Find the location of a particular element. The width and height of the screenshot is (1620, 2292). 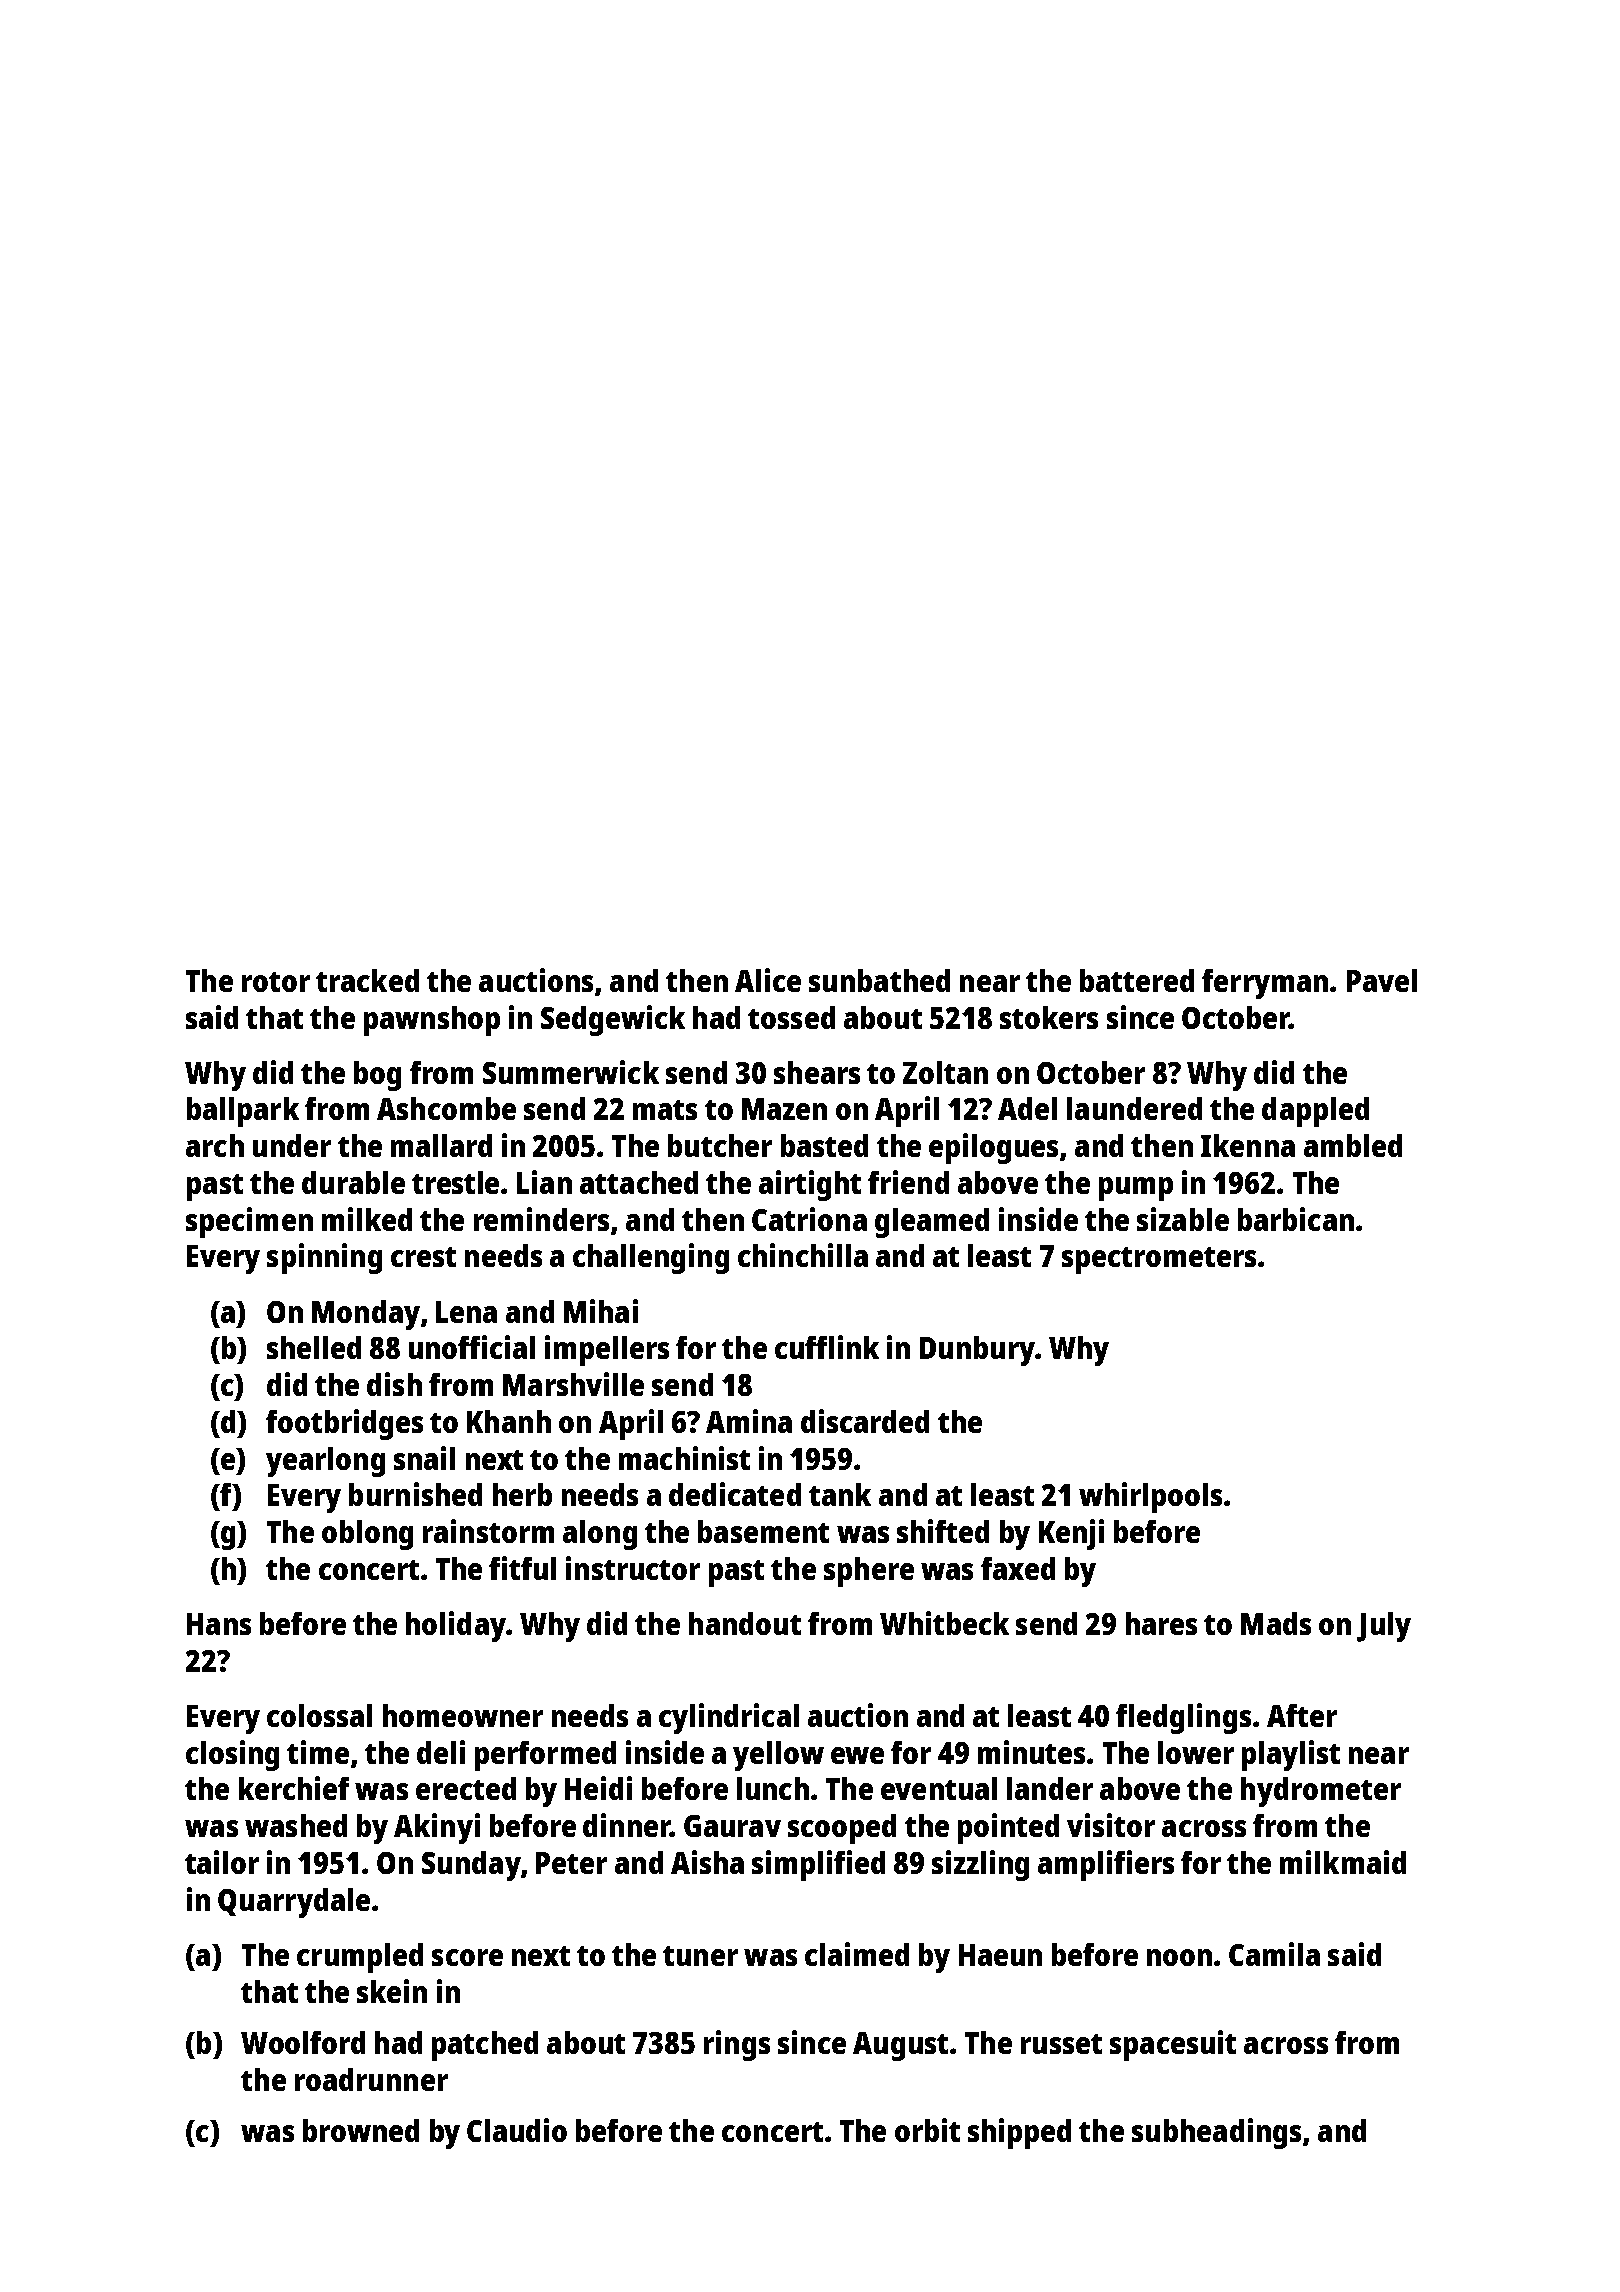

Dunbury is located at coordinates (977, 1351).
